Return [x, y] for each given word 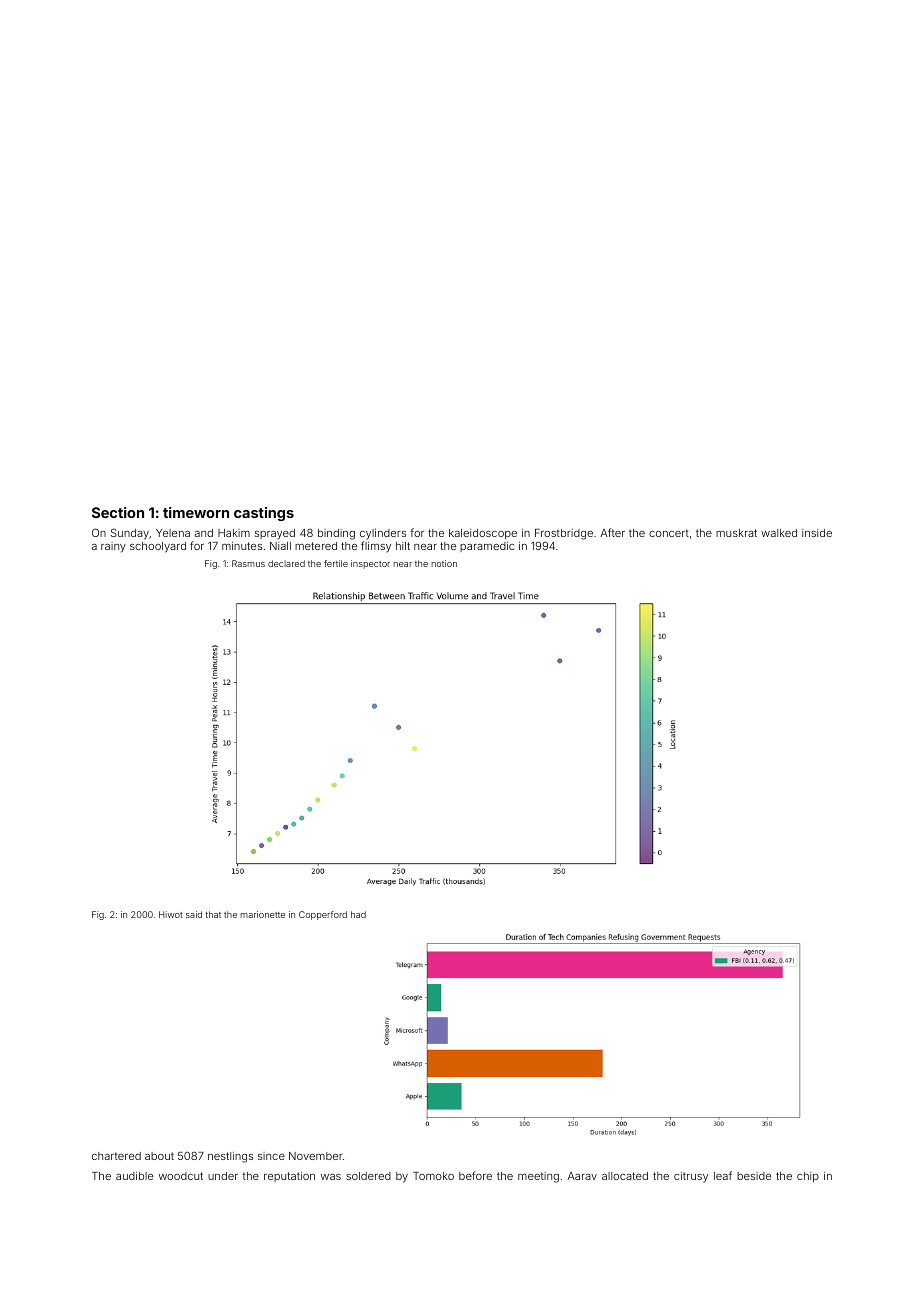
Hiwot [171, 914]
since [271, 1156]
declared [286, 563]
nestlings [230, 1157]
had [358, 914]
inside [817, 533]
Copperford [323, 915]
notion [444, 563]
